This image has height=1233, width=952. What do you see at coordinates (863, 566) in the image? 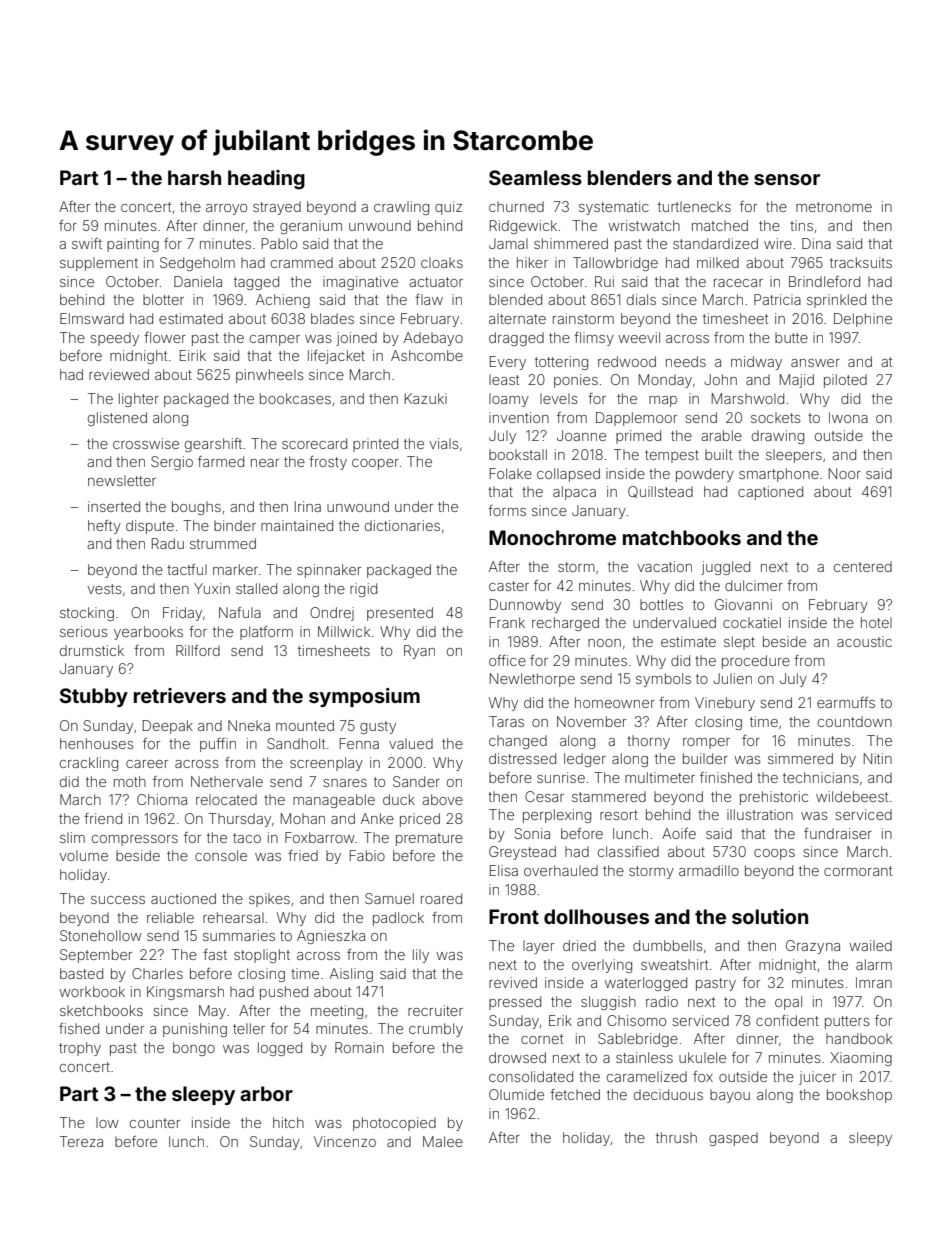
I see `centered` at bounding box center [863, 566].
